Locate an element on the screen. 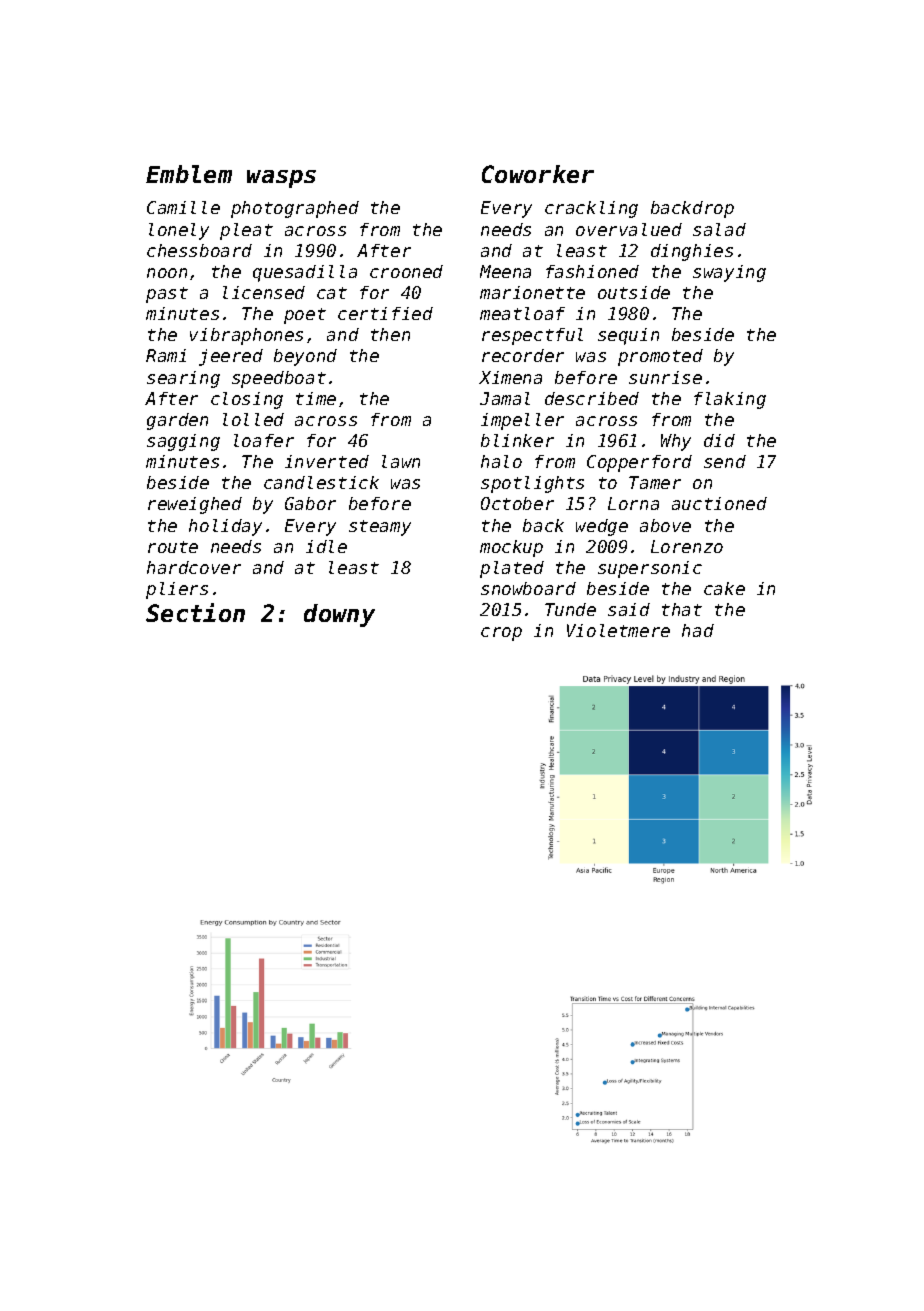 Image resolution: width=924 pixels, height=1311 pixels. inverted is located at coordinates (327, 461).
